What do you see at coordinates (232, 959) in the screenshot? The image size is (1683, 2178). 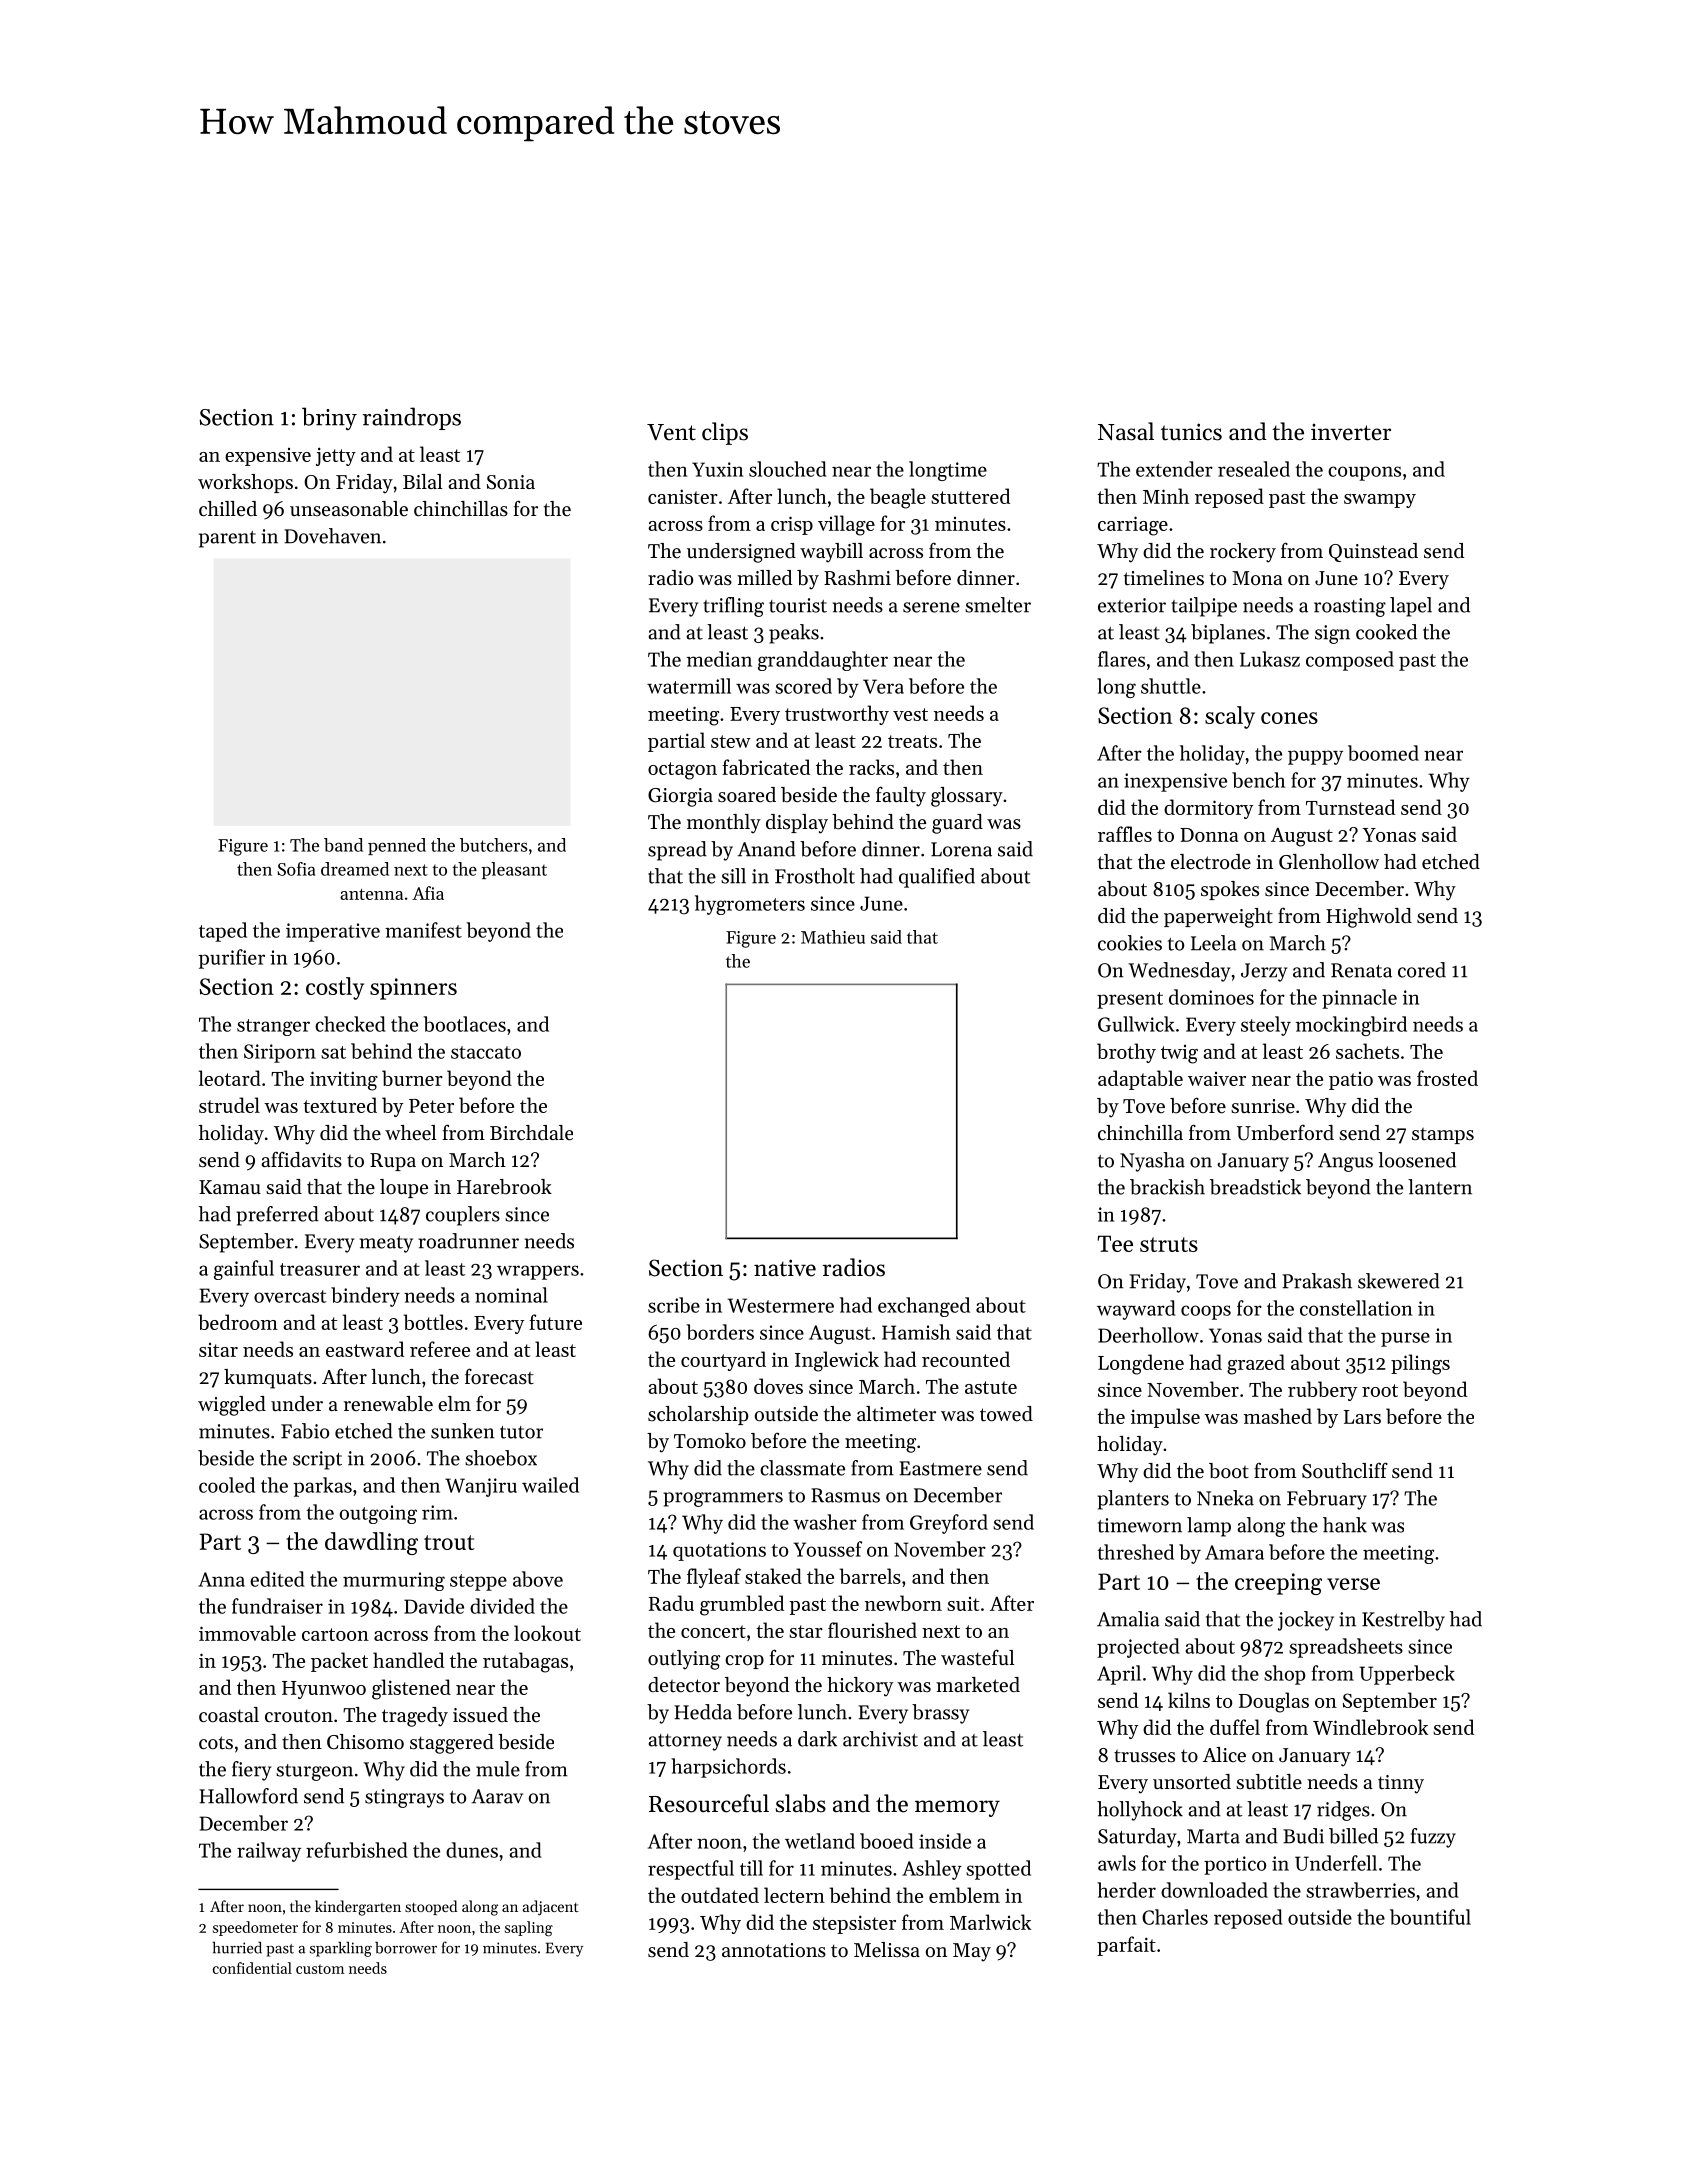 I see `purifier` at bounding box center [232, 959].
